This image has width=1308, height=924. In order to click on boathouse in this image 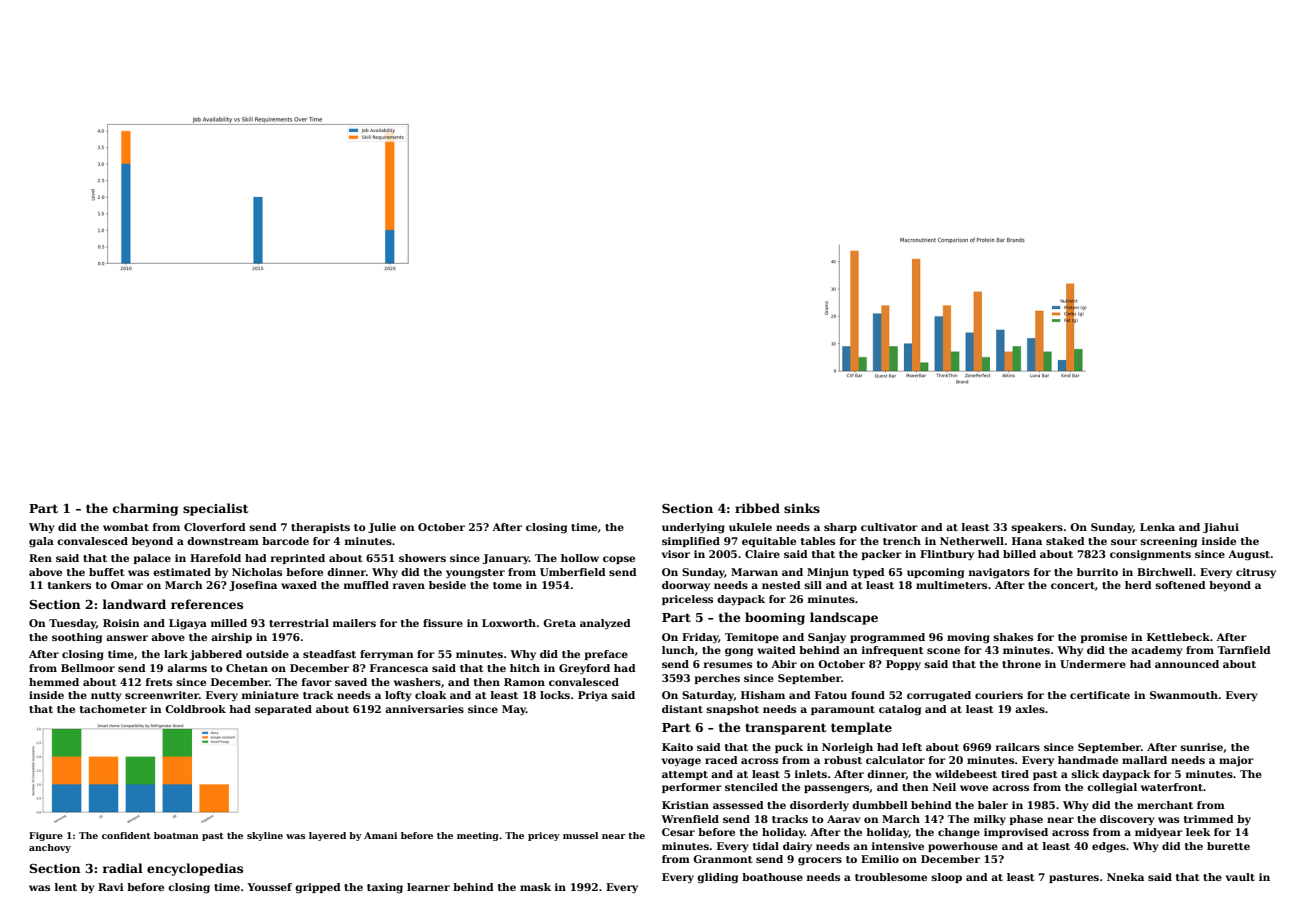, I will do `click(772, 877)`.
